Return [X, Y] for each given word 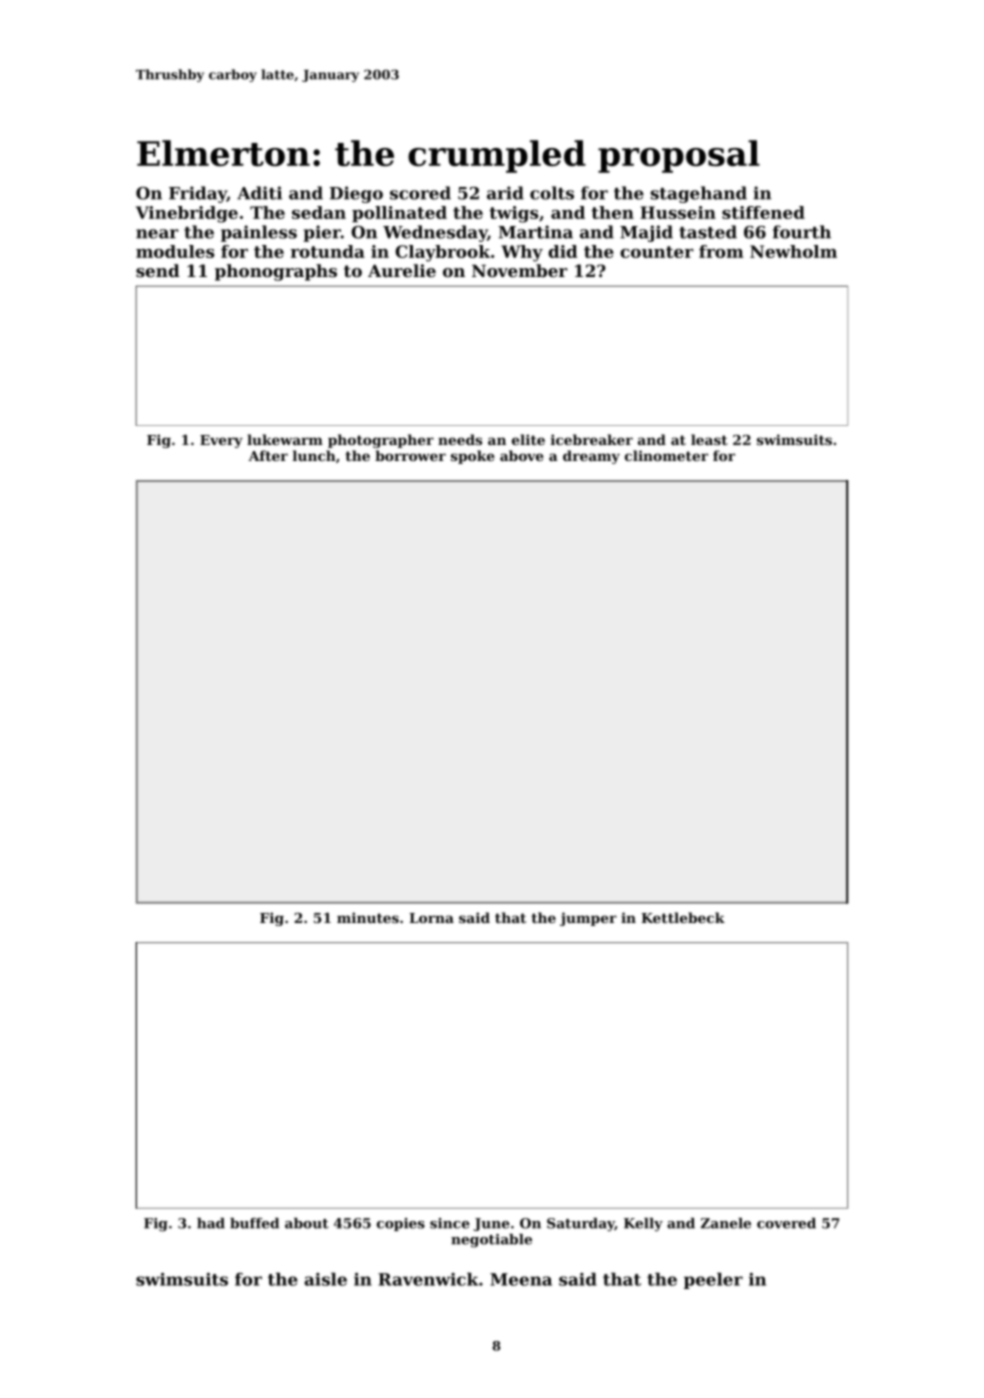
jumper [588, 919]
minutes [368, 917]
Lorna [431, 918]
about [307, 1223]
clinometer [666, 455]
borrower [410, 455]
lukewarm [285, 439]
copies [401, 1224]
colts [552, 193]
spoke [473, 457]
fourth [802, 232]
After [268, 455]
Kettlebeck [683, 917]
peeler [713, 1281]
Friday [198, 194]
